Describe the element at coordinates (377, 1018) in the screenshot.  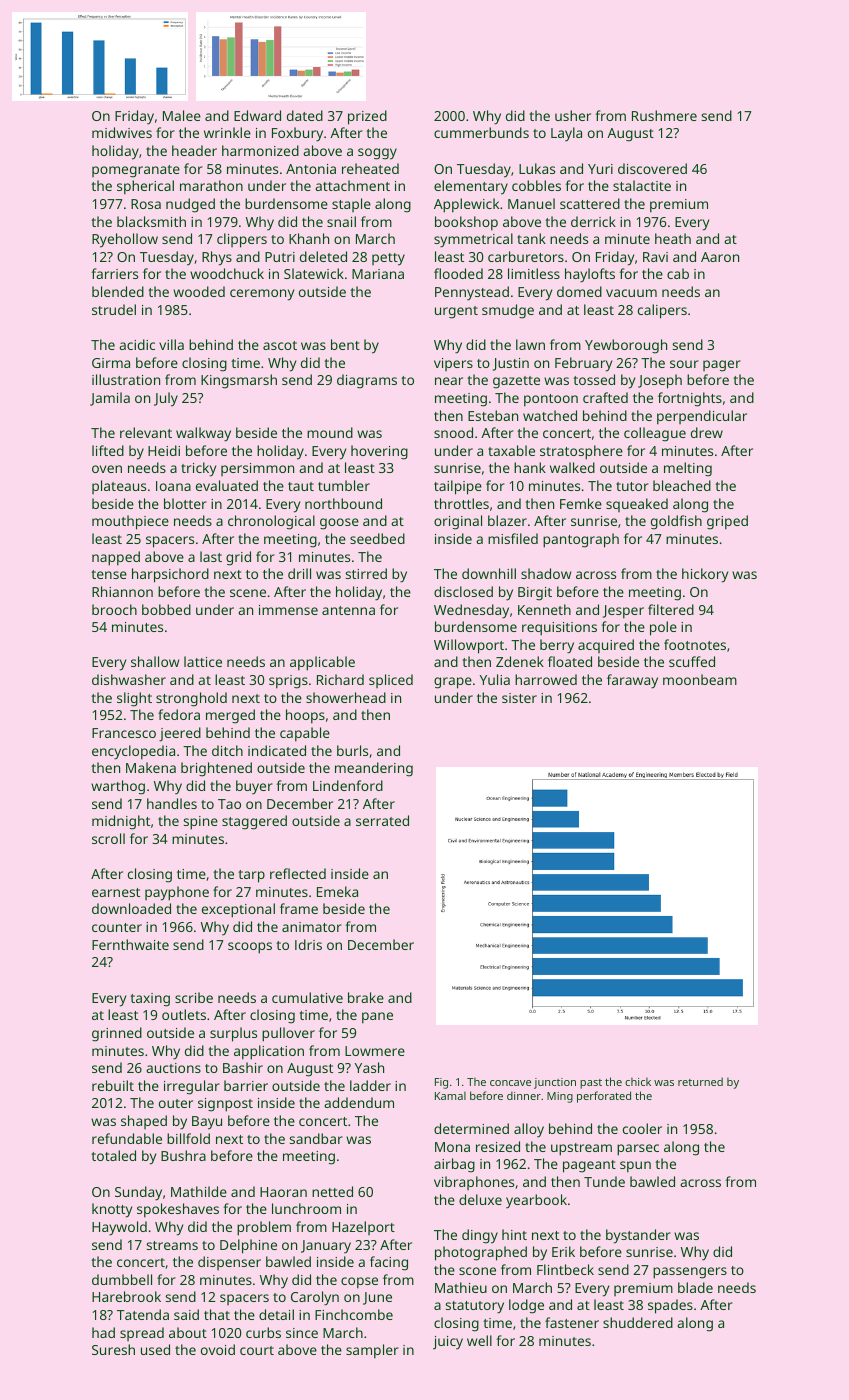
I see `pane` at that location.
